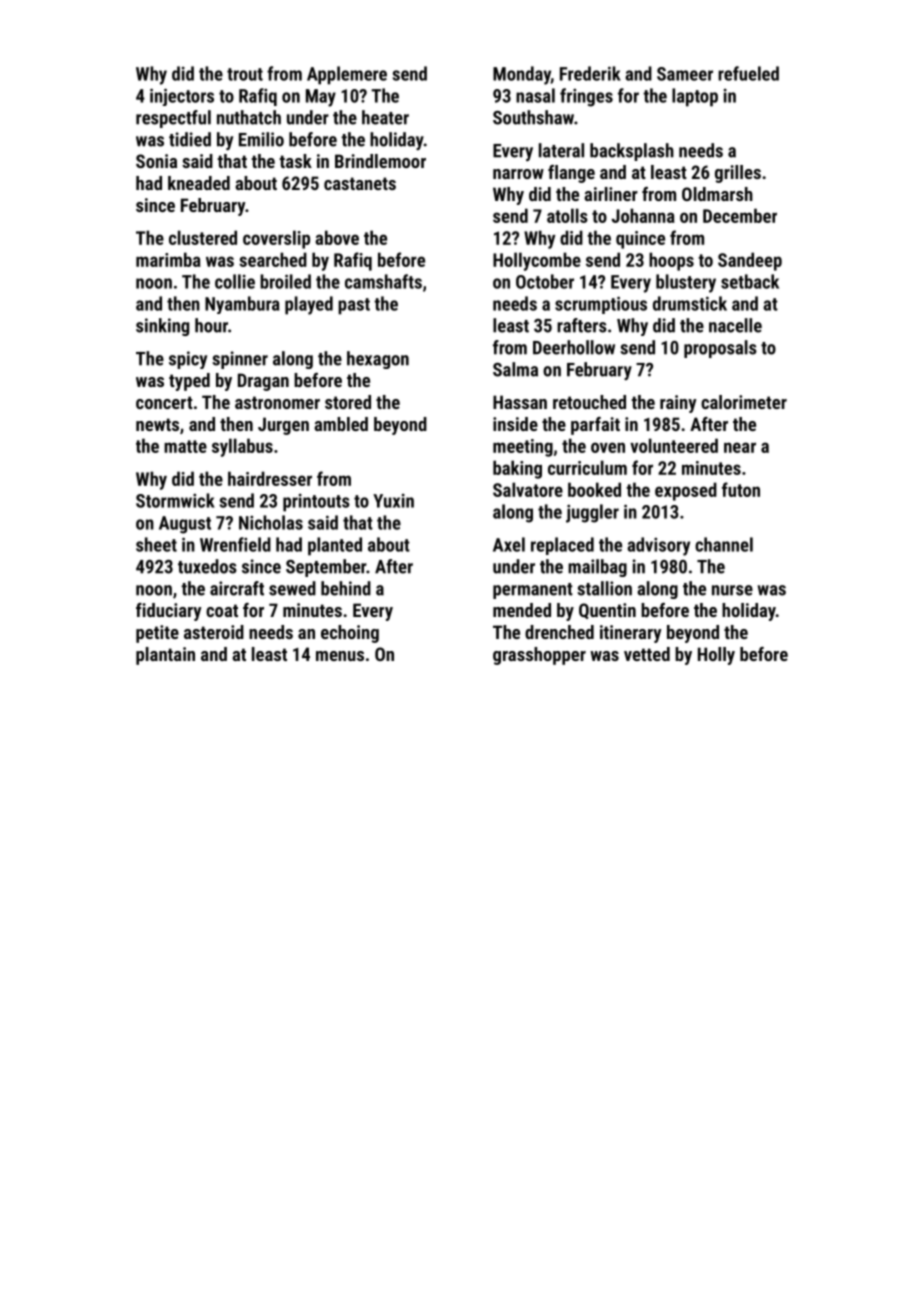 This screenshot has width=924, height=1311. I want to click on grasshopper, so click(539, 656).
